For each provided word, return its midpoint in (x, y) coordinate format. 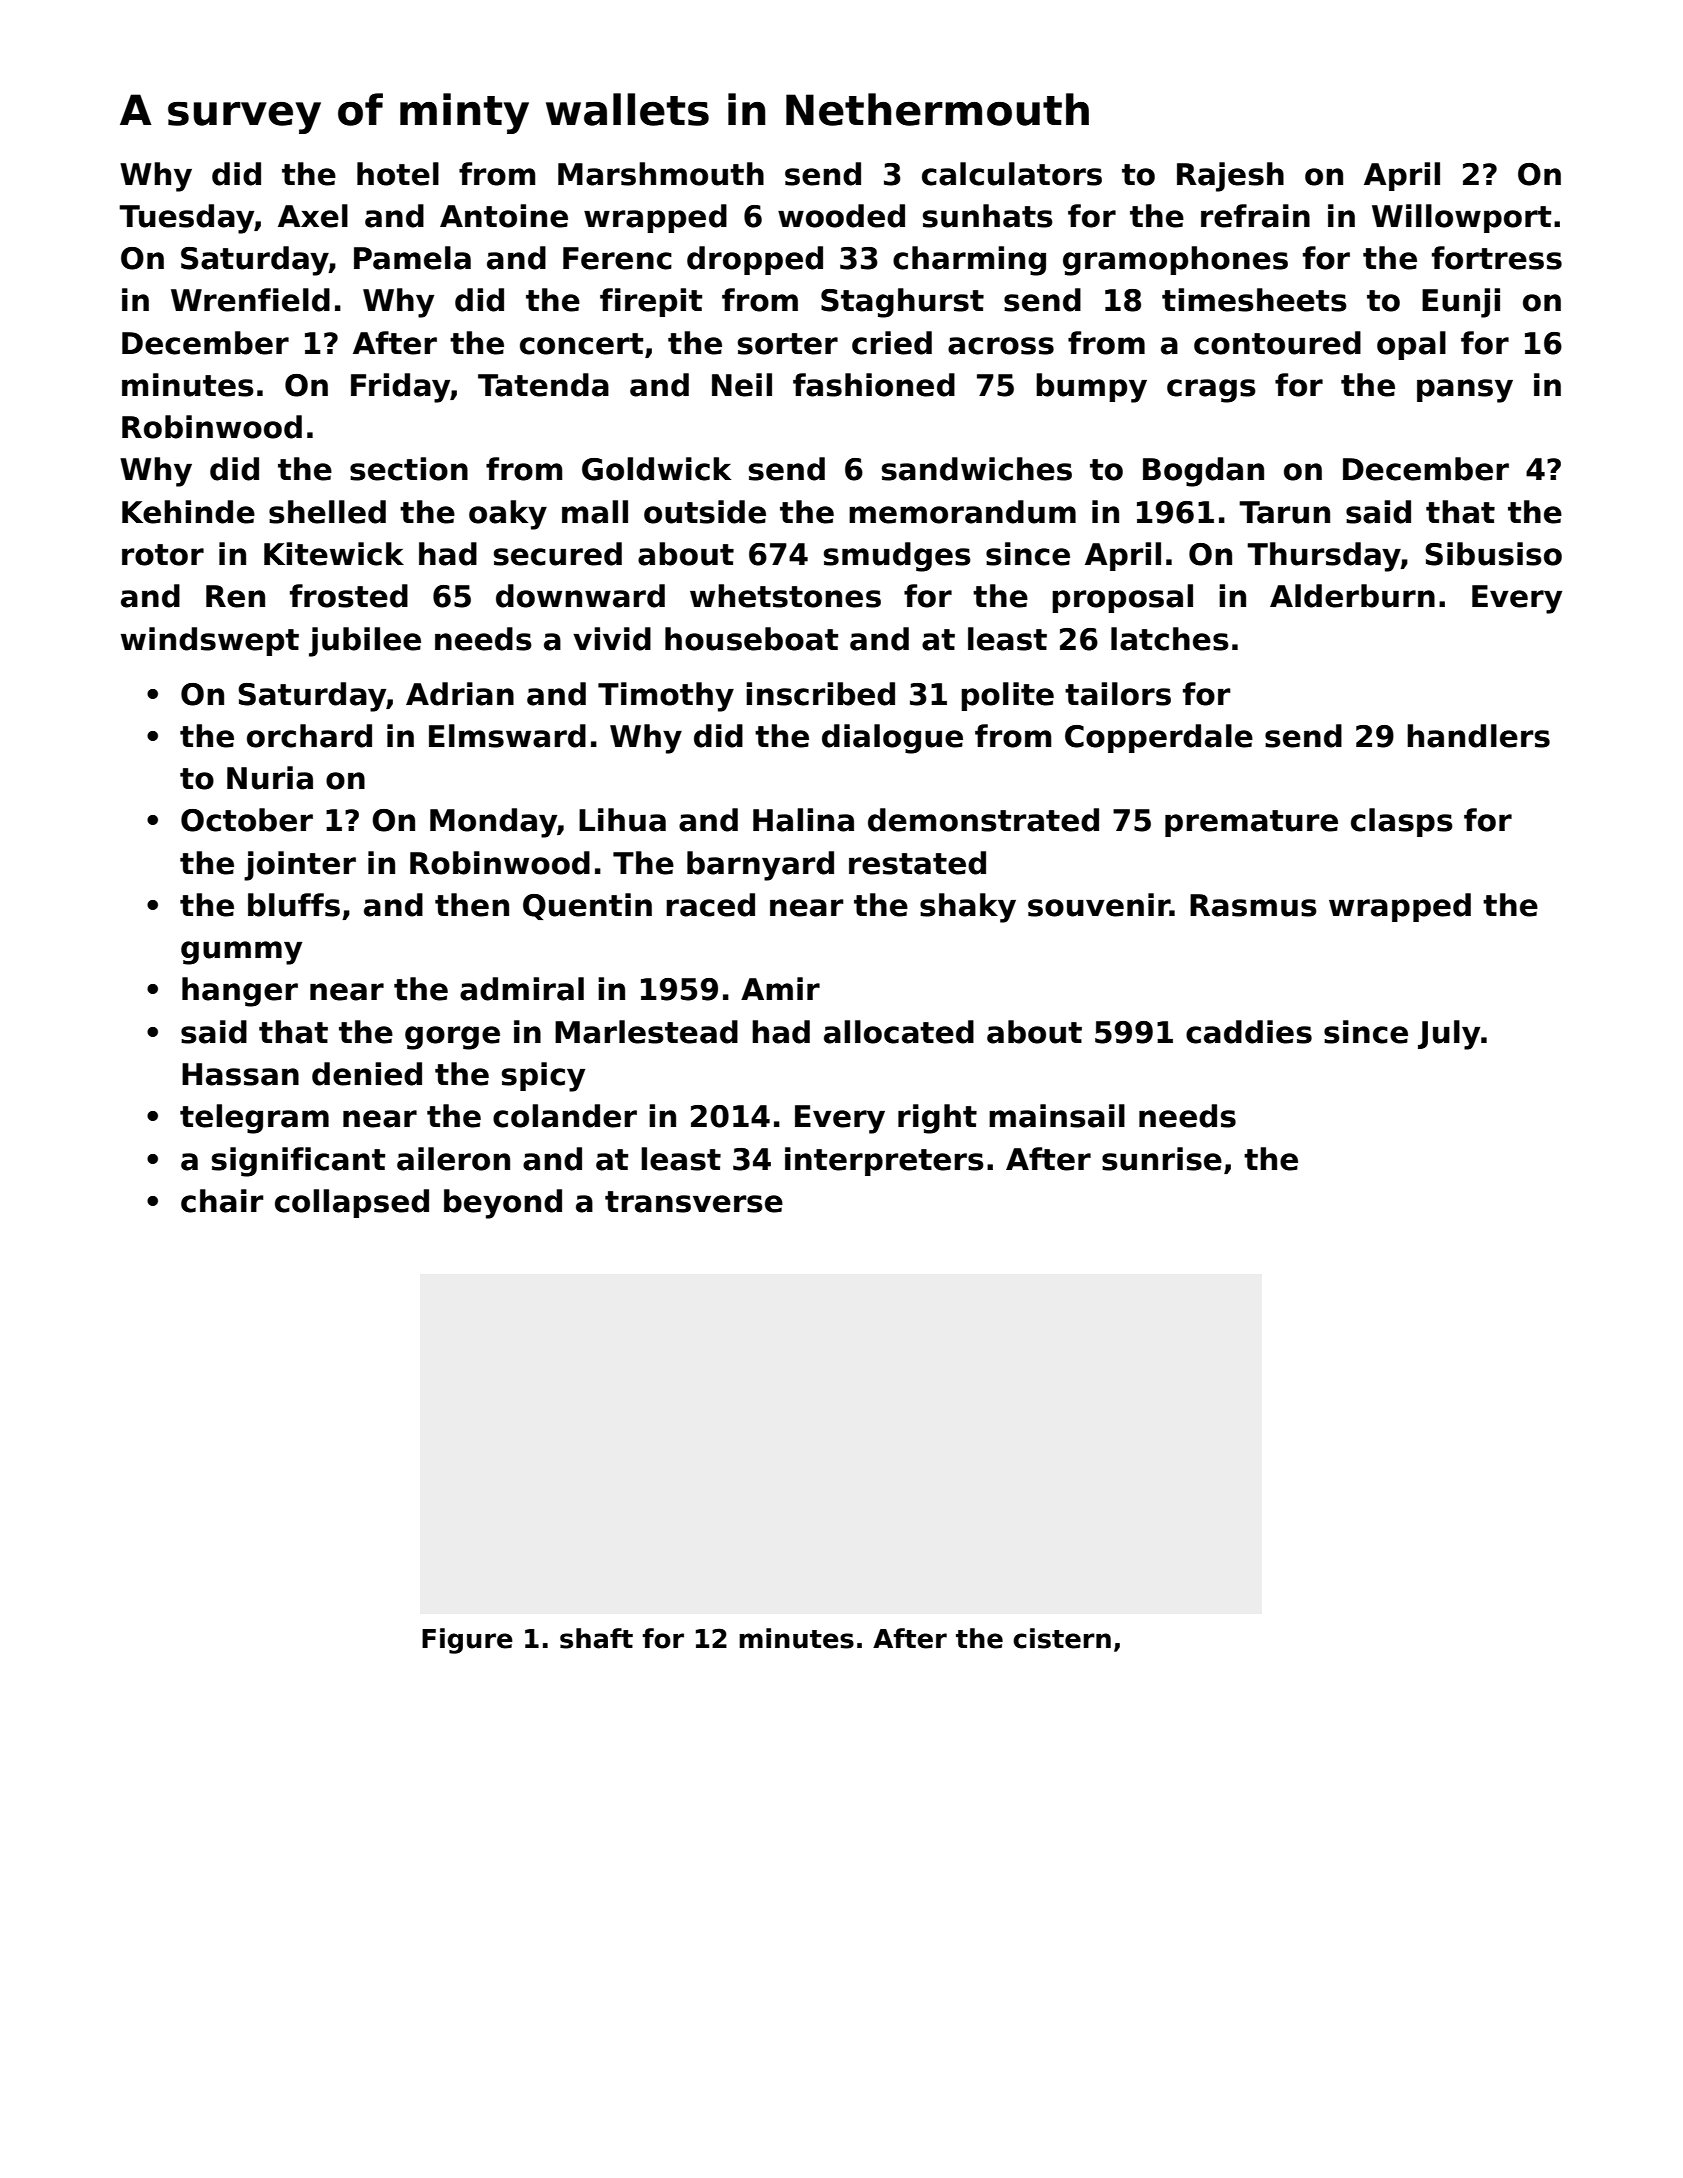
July (1449, 1035)
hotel (398, 174)
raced (710, 905)
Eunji (1461, 303)
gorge (452, 1038)
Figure (467, 1641)
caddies (1249, 1032)
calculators (1012, 174)
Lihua (622, 820)
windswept (210, 641)
